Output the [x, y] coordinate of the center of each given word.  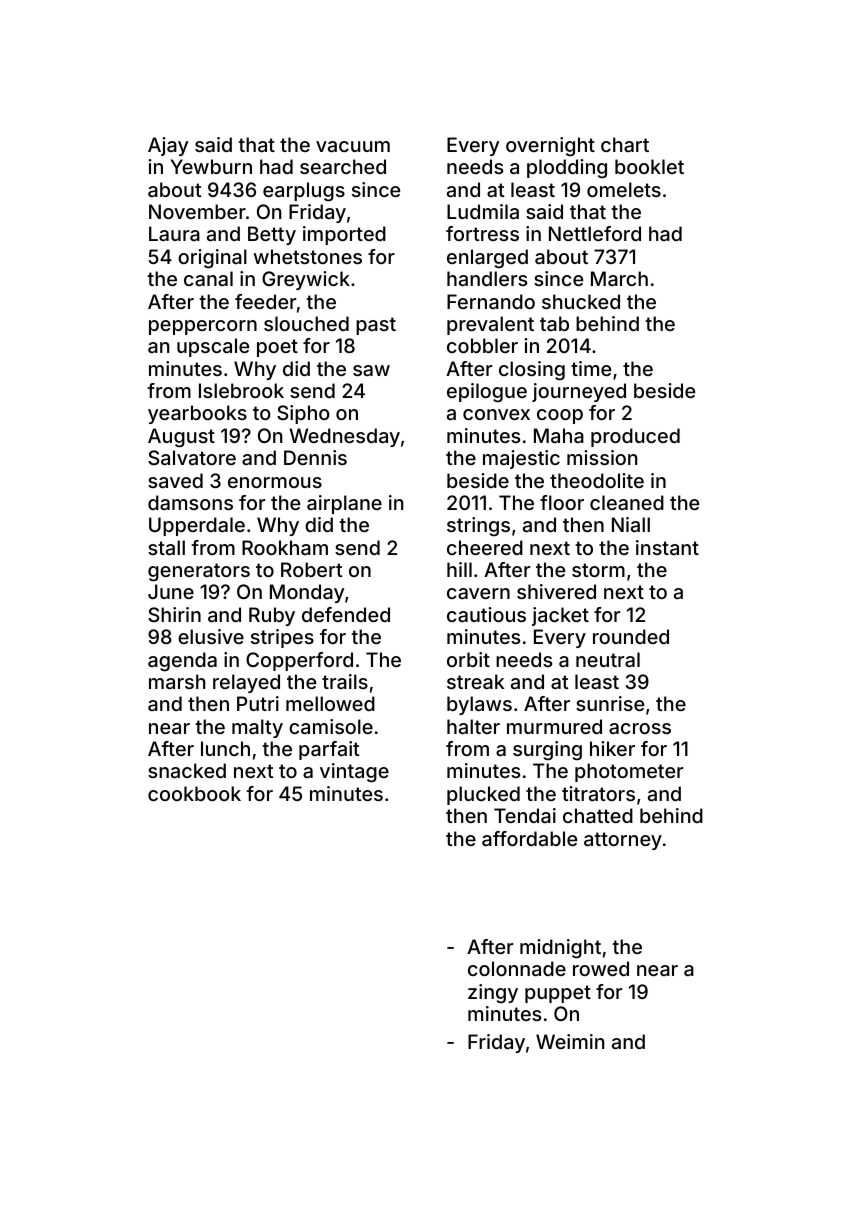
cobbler [482, 345]
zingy [493, 993]
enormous [275, 482]
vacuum [353, 146]
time [591, 368]
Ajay [168, 146]
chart [625, 144]
